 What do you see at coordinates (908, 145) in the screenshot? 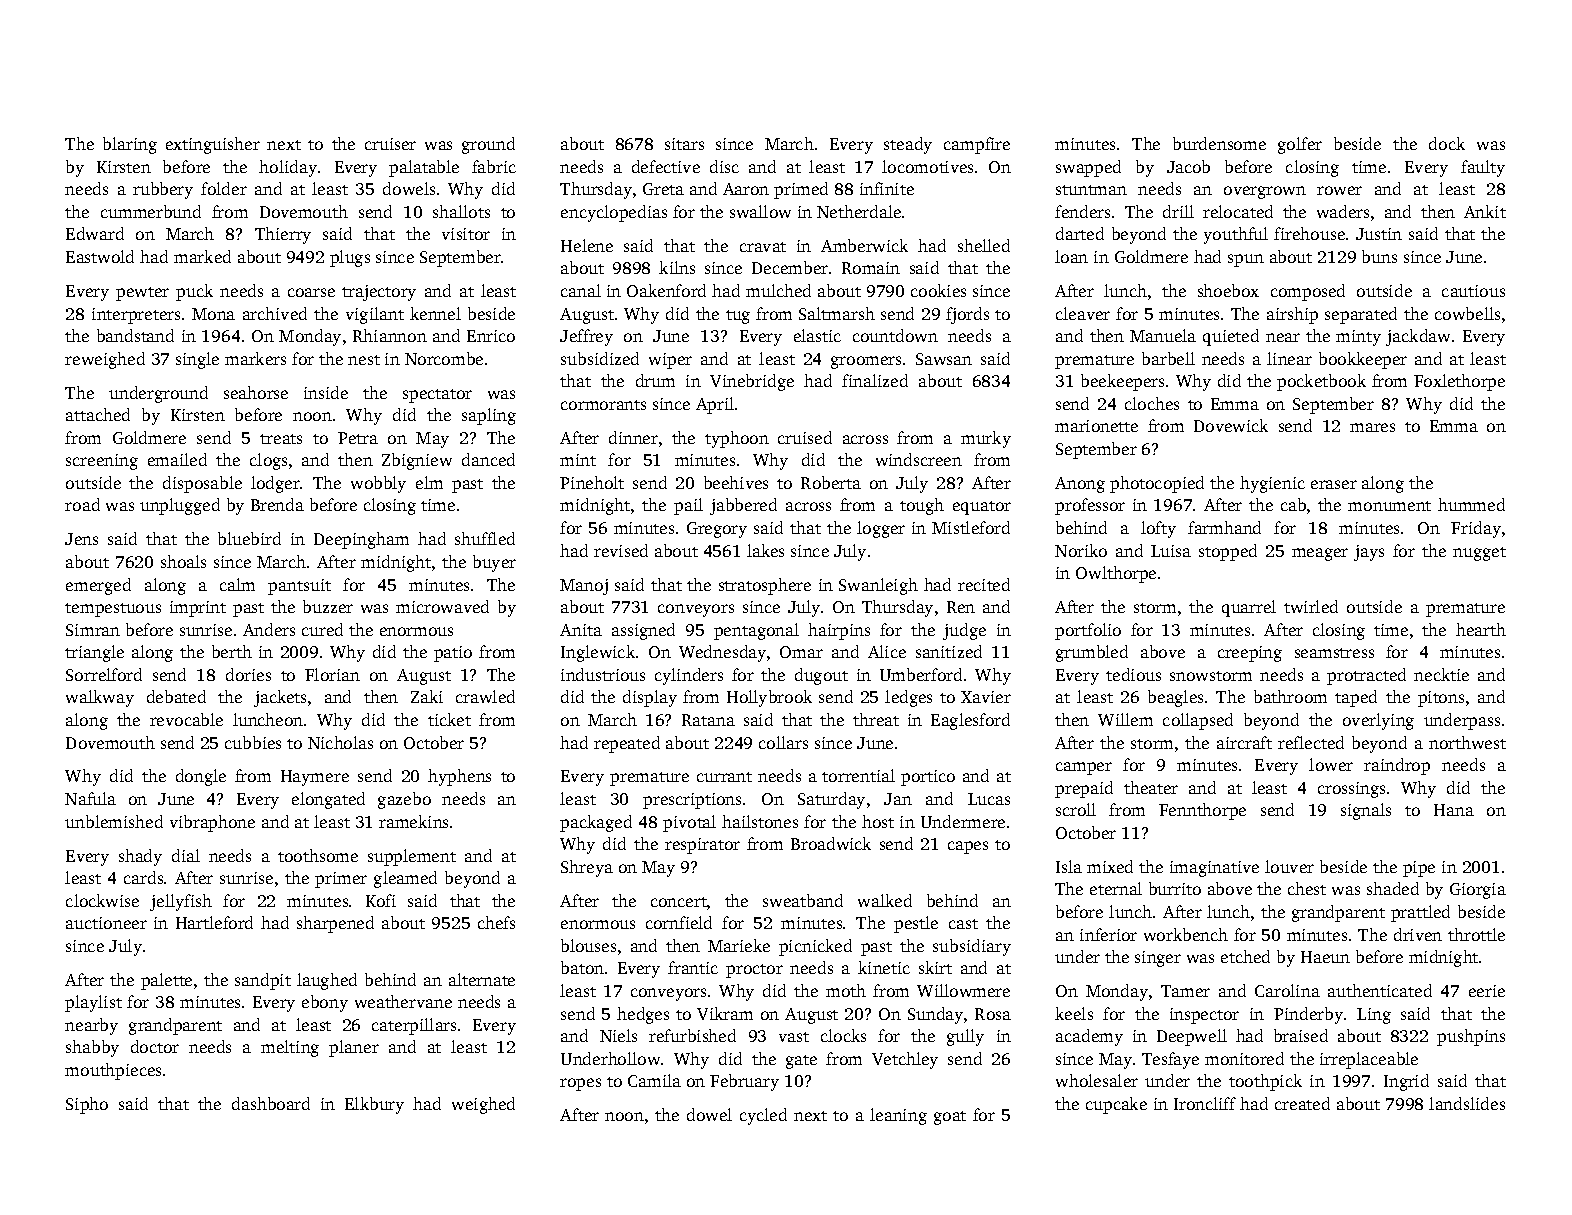
I see `steady` at bounding box center [908, 145].
